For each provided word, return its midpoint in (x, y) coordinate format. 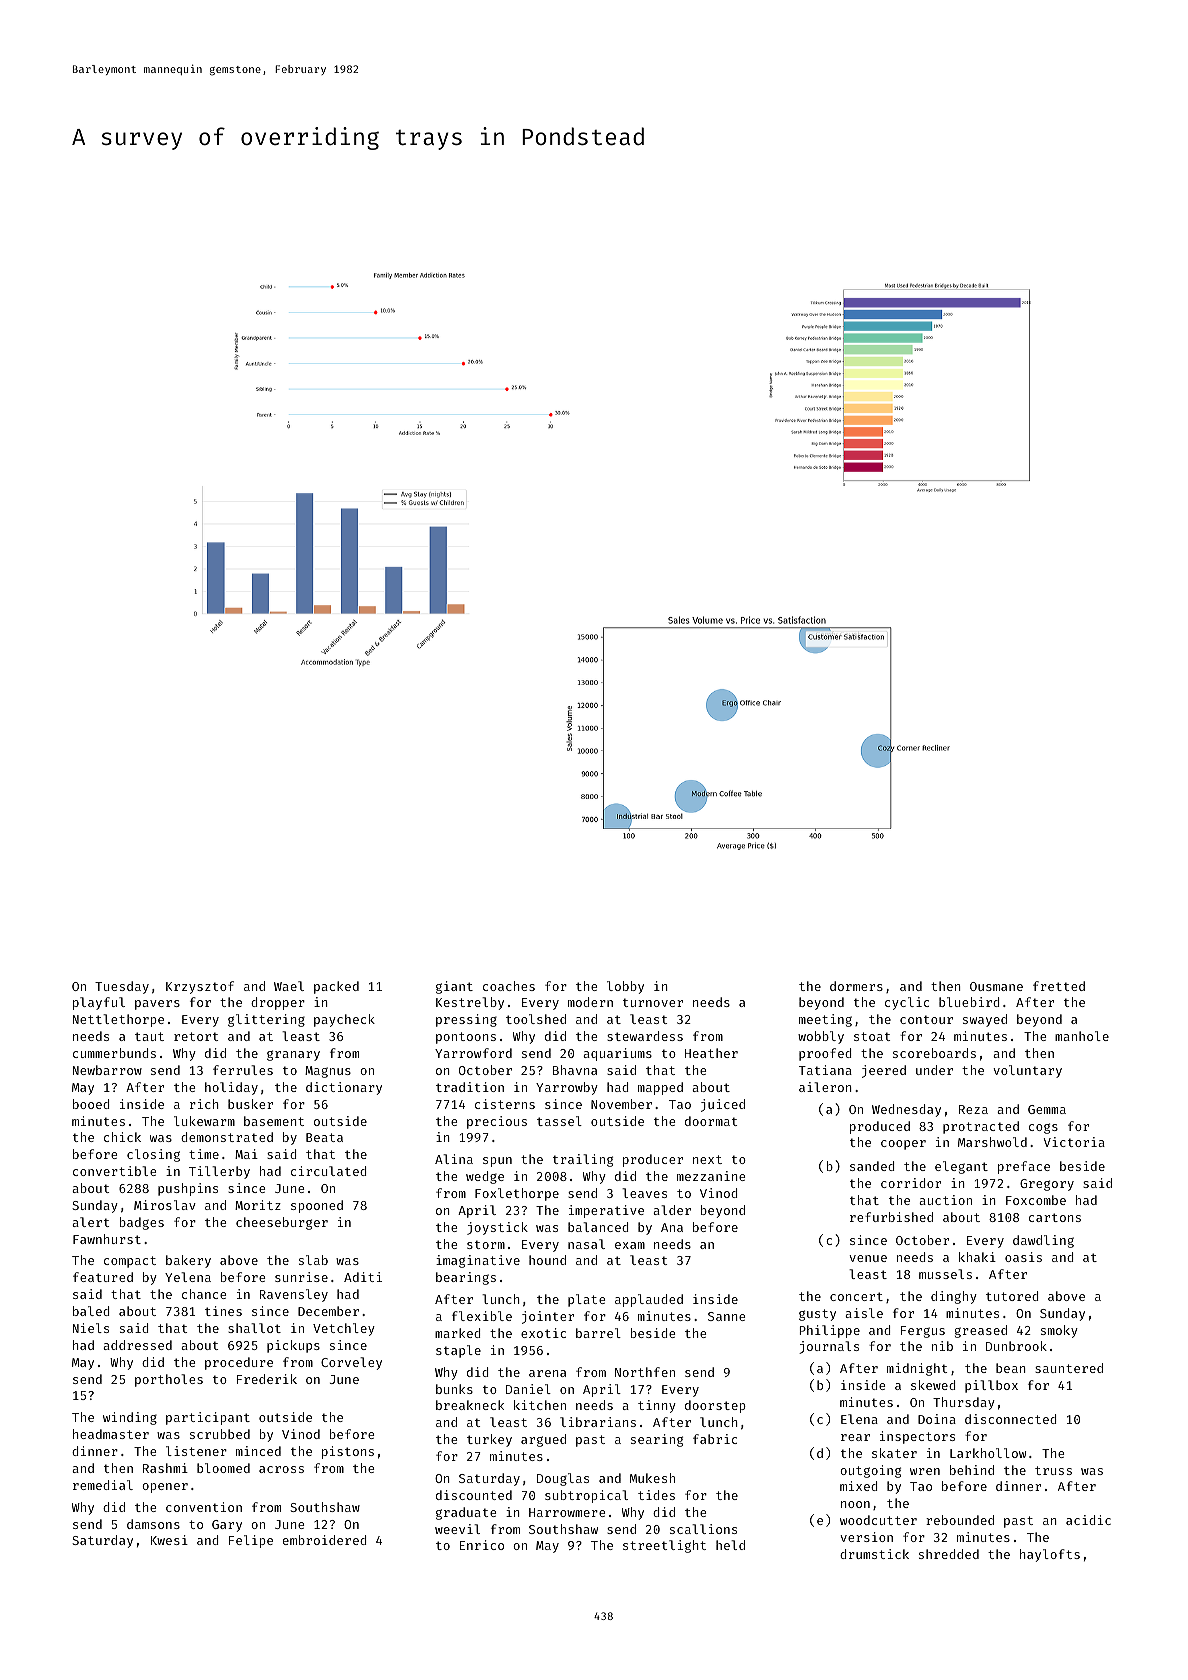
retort (196, 1036)
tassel (559, 1121)
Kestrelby (470, 1003)
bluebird (969, 1002)
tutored (1012, 1296)
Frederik (267, 1379)
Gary (227, 1526)
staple (458, 1351)
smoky (1059, 1331)
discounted (474, 1495)
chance (204, 1294)
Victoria (1074, 1142)
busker (250, 1104)
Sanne (726, 1316)
